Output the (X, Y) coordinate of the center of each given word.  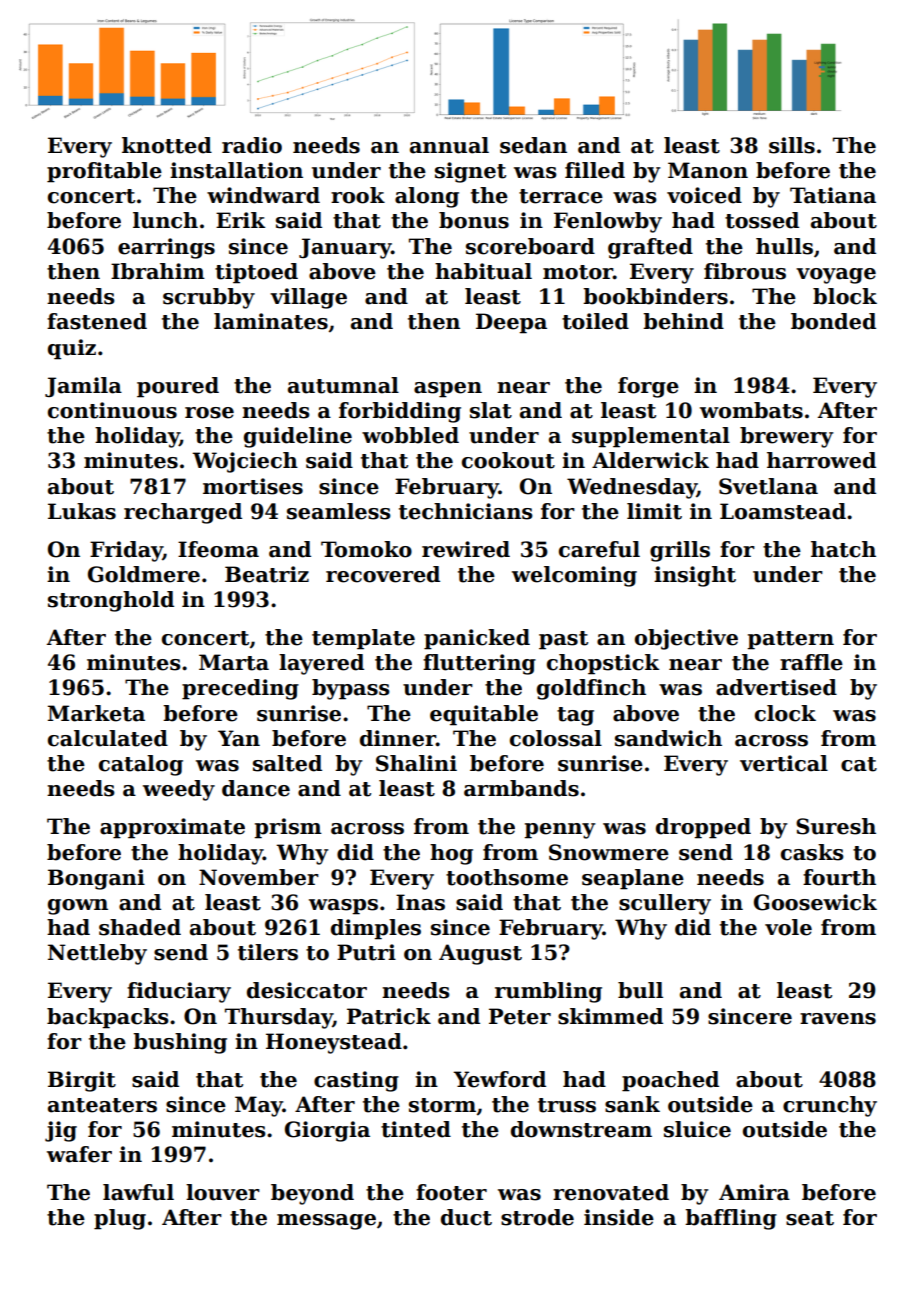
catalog (141, 765)
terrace (561, 196)
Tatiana (833, 195)
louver (223, 1192)
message (326, 1222)
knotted (167, 145)
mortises (253, 486)
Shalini (416, 763)
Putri (366, 952)
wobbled (410, 435)
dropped (703, 828)
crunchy (830, 1106)
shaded (140, 927)
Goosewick (815, 902)
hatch (843, 549)
